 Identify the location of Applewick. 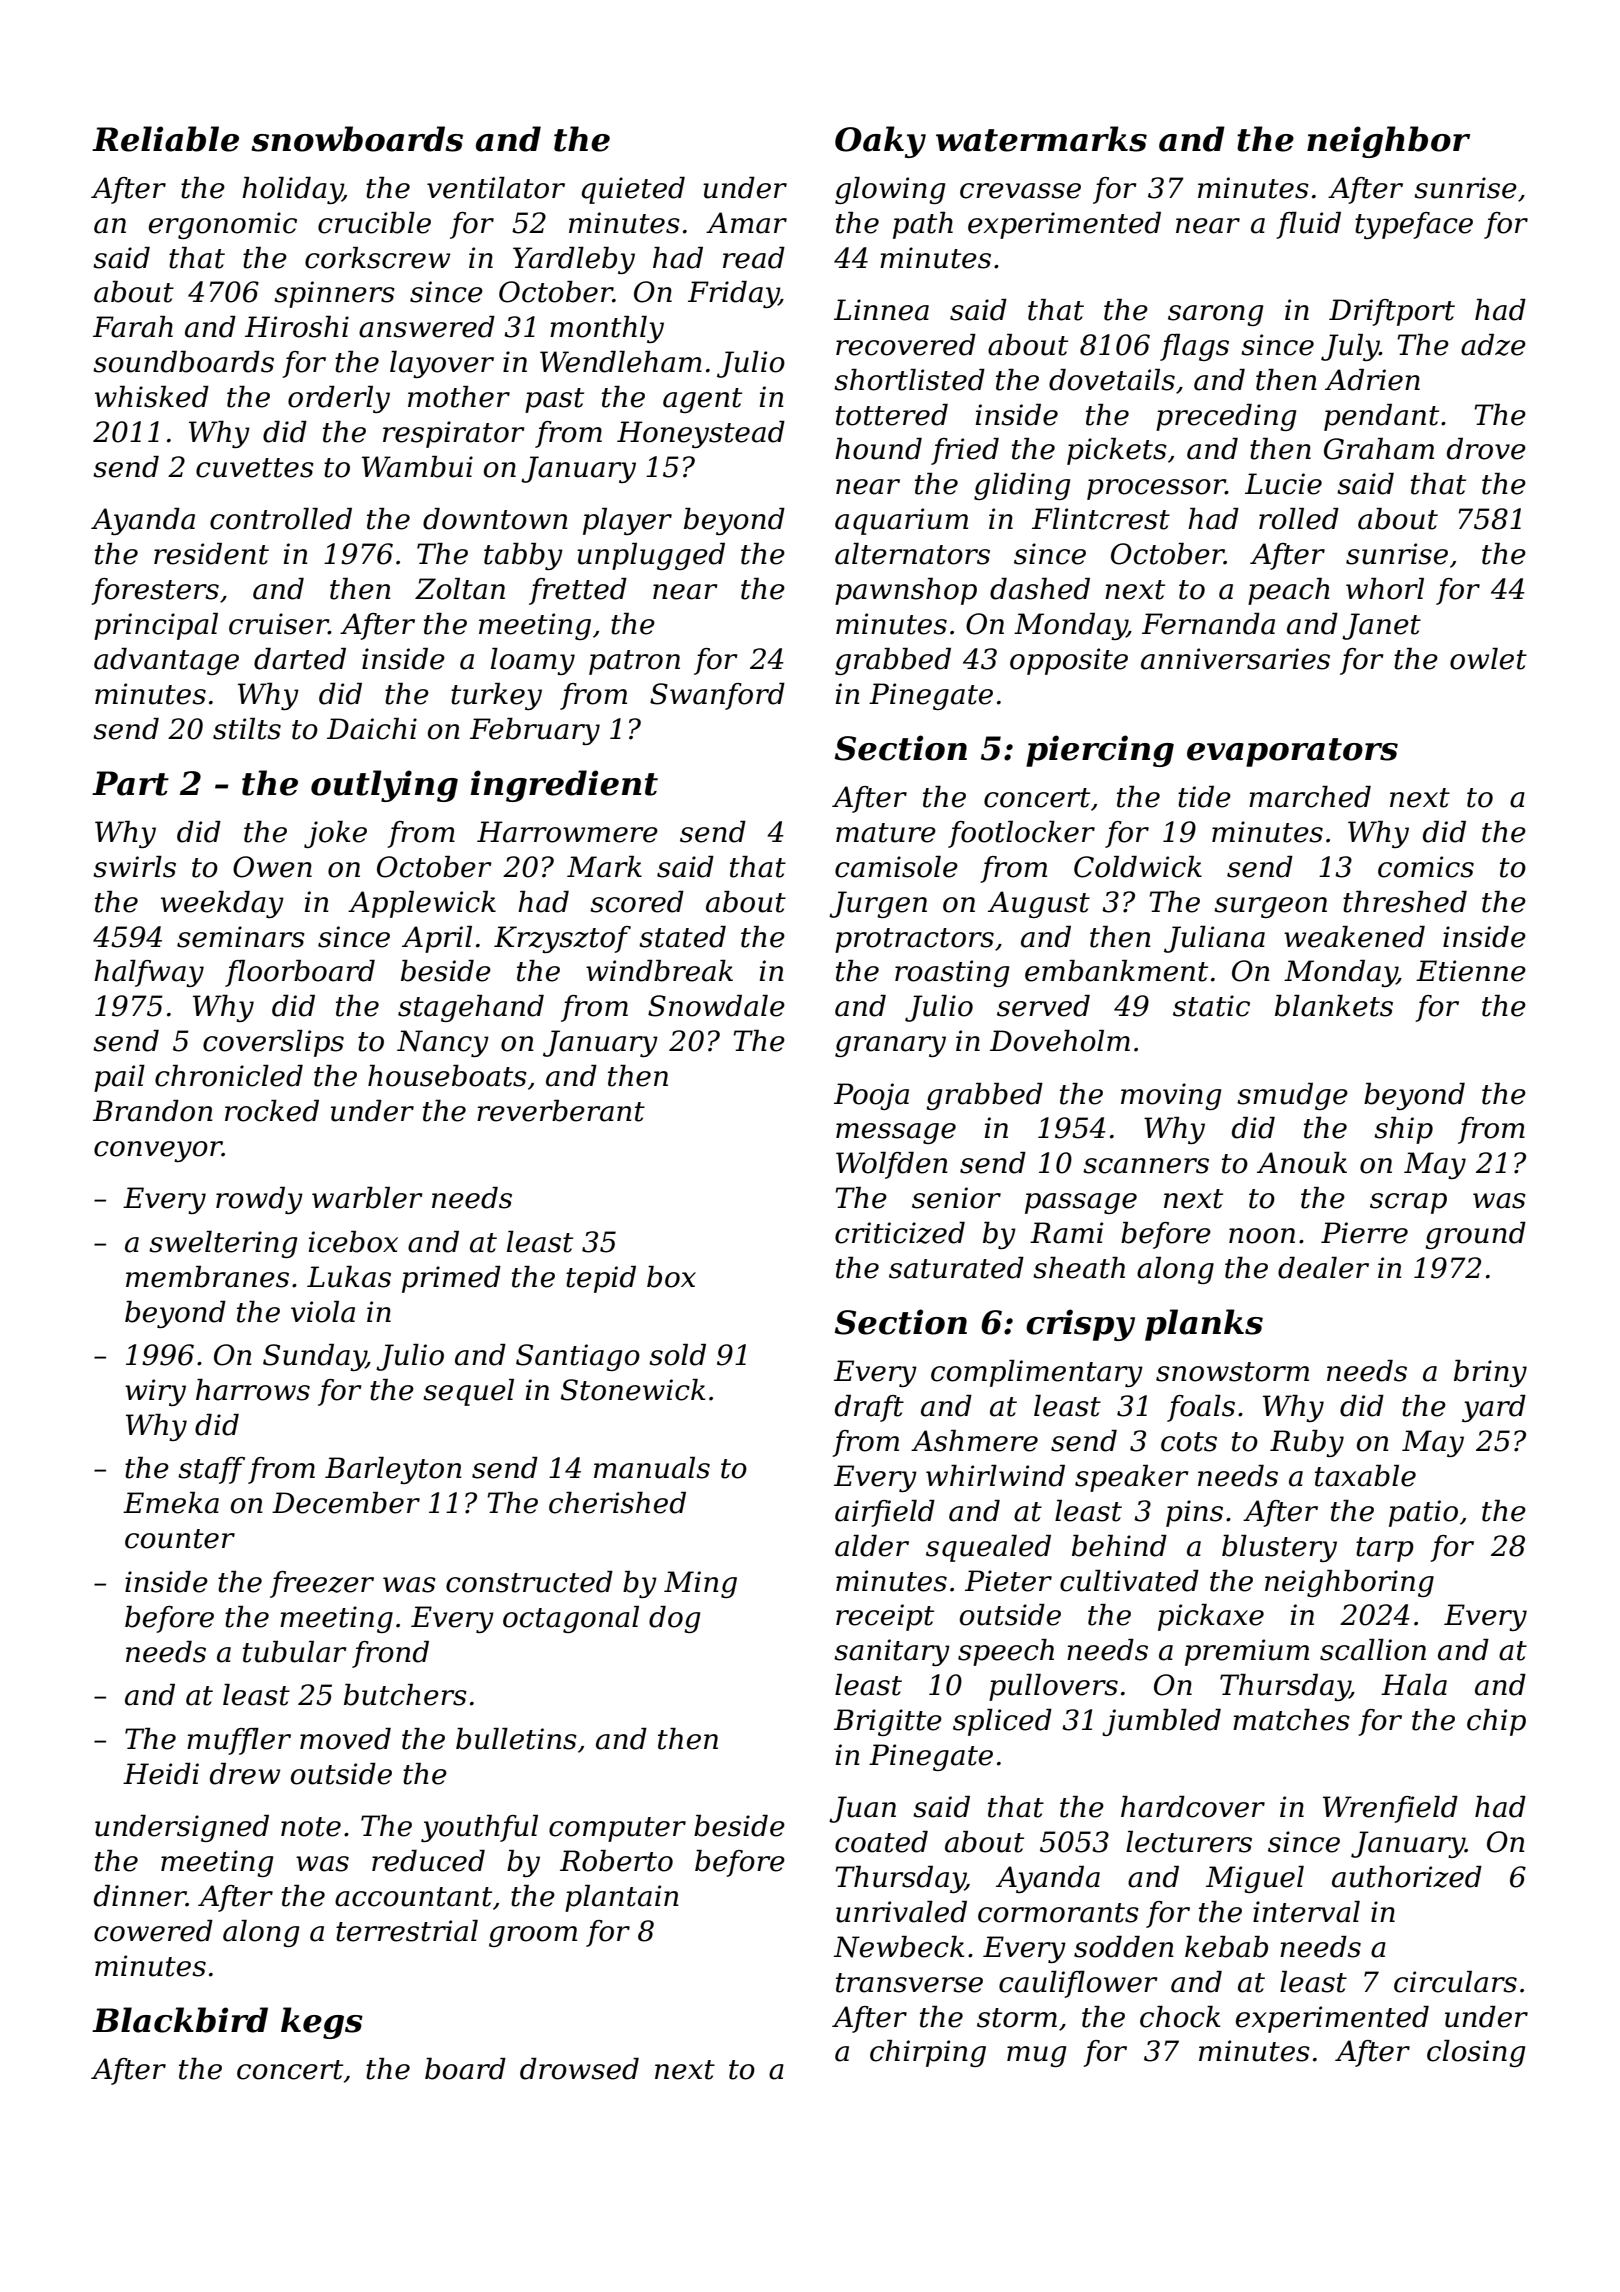
(422, 904).
